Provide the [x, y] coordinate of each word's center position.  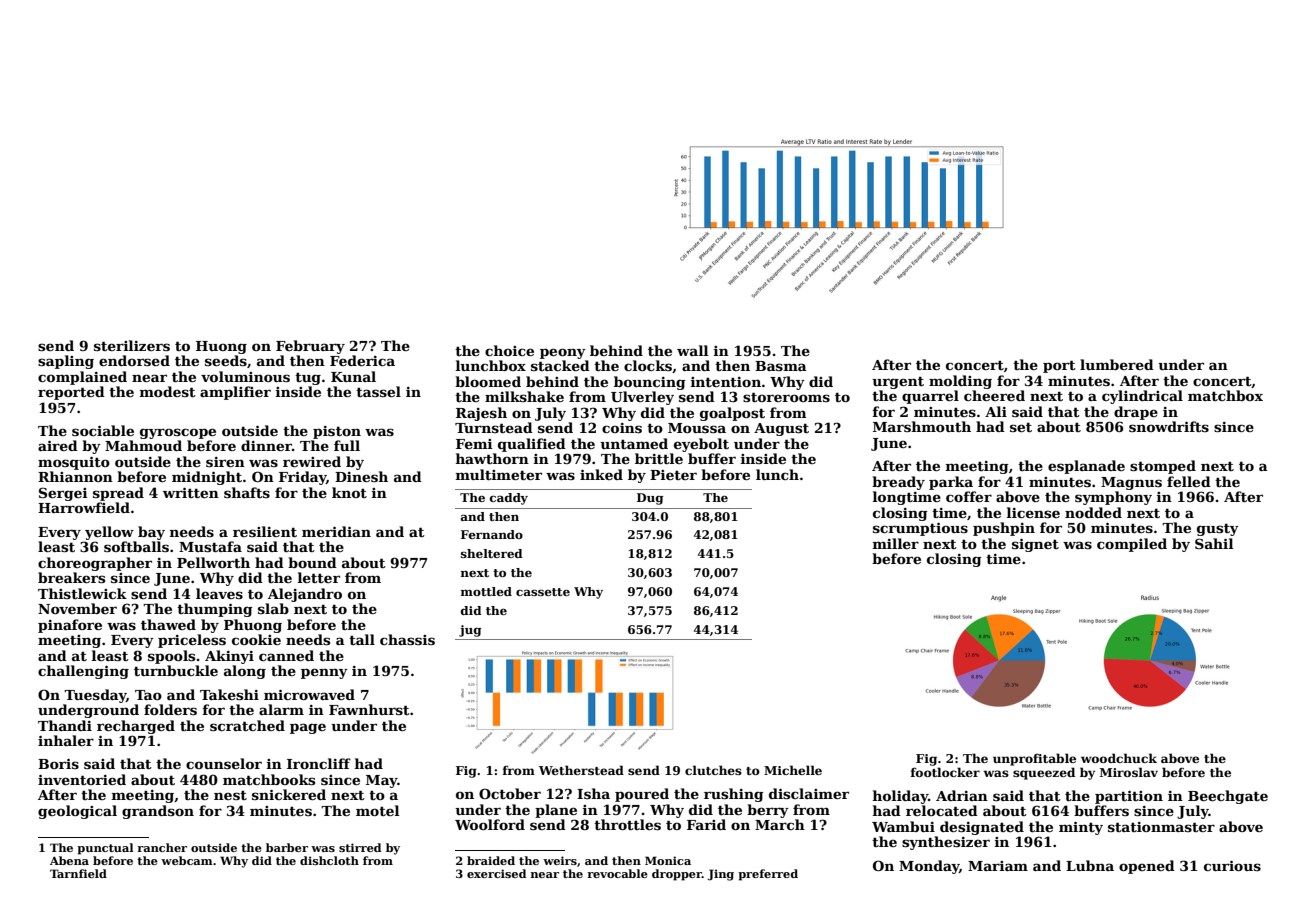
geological [77, 812]
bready [898, 483]
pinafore [70, 626]
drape [1136, 413]
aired [58, 445]
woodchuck [1119, 758]
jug [470, 631]
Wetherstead [581, 770]
